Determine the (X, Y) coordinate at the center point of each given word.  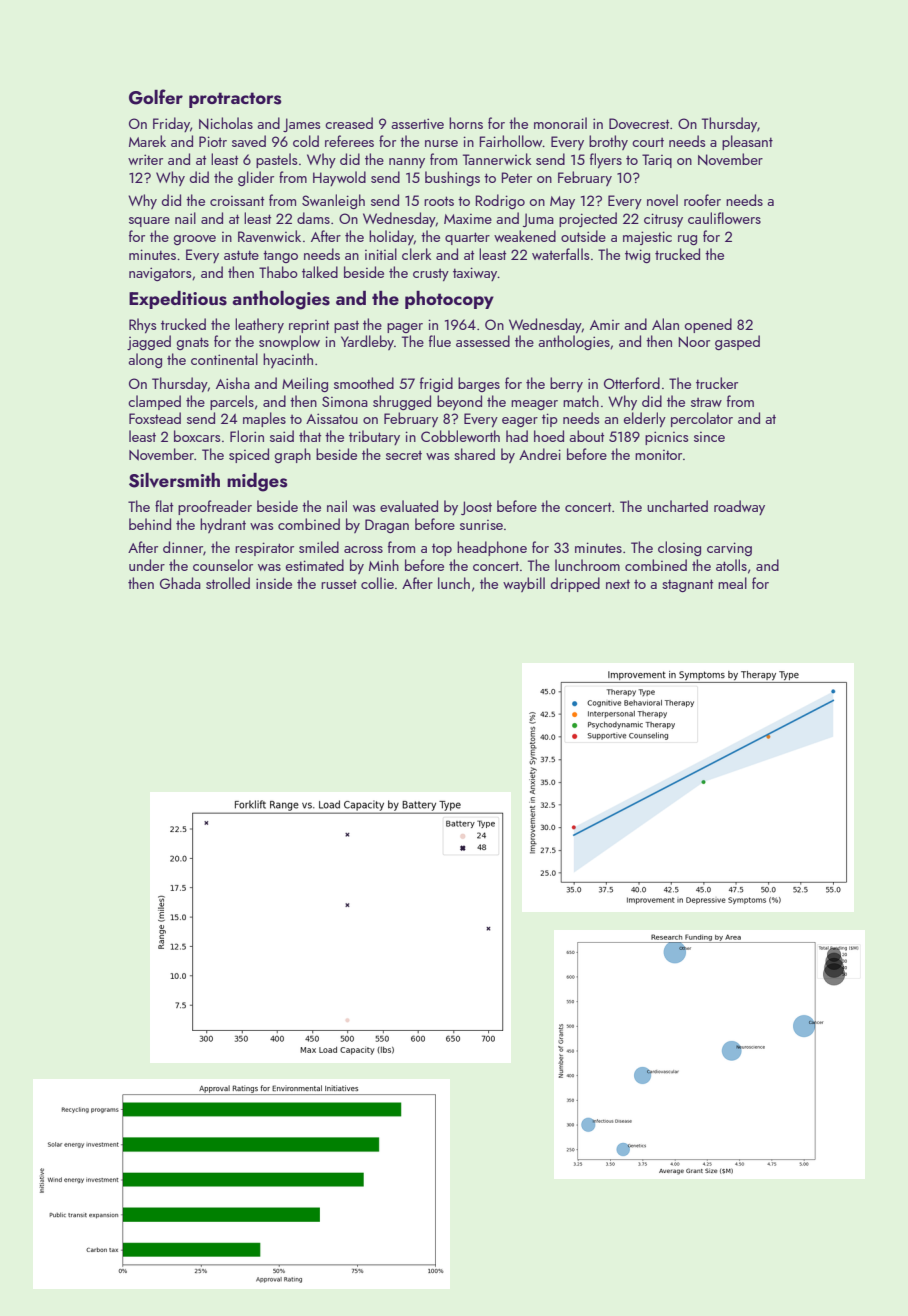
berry (566, 384)
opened (708, 325)
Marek (147, 141)
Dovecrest (639, 123)
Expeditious (178, 300)
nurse (441, 143)
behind (150, 524)
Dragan (387, 526)
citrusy (663, 220)
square (149, 222)
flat (164, 506)
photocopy (449, 300)
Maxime (468, 219)
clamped (154, 402)
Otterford (632, 383)
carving (729, 549)
